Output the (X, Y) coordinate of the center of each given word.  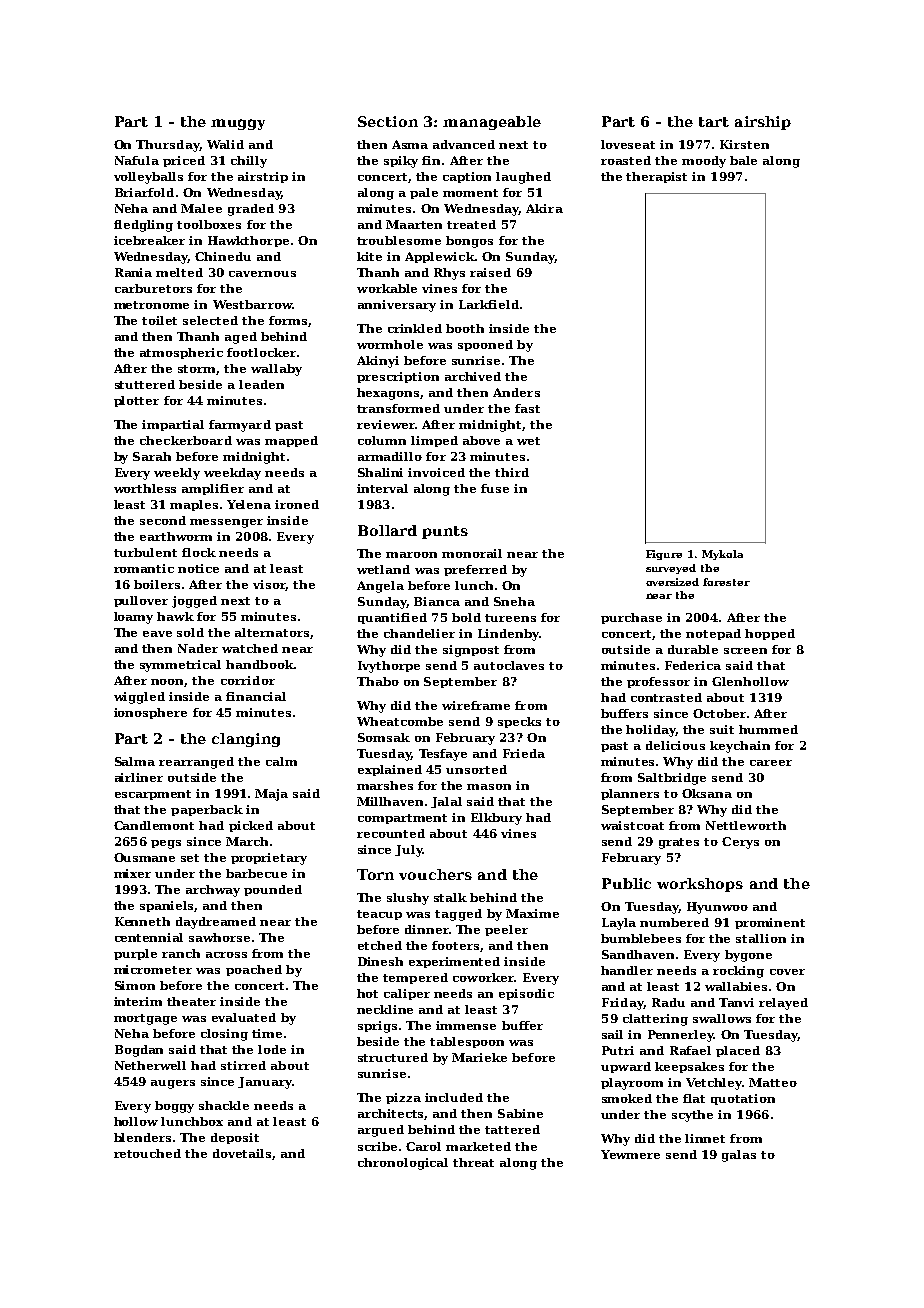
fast (527, 408)
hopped (770, 634)
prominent (770, 923)
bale (743, 160)
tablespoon (467, 1042)
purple (135, 954)
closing (224, 1035)
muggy (238, 124)
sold (190, 632)
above (481, 440)
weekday (232, 474)
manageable (492, 123)
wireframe (476, 705)
